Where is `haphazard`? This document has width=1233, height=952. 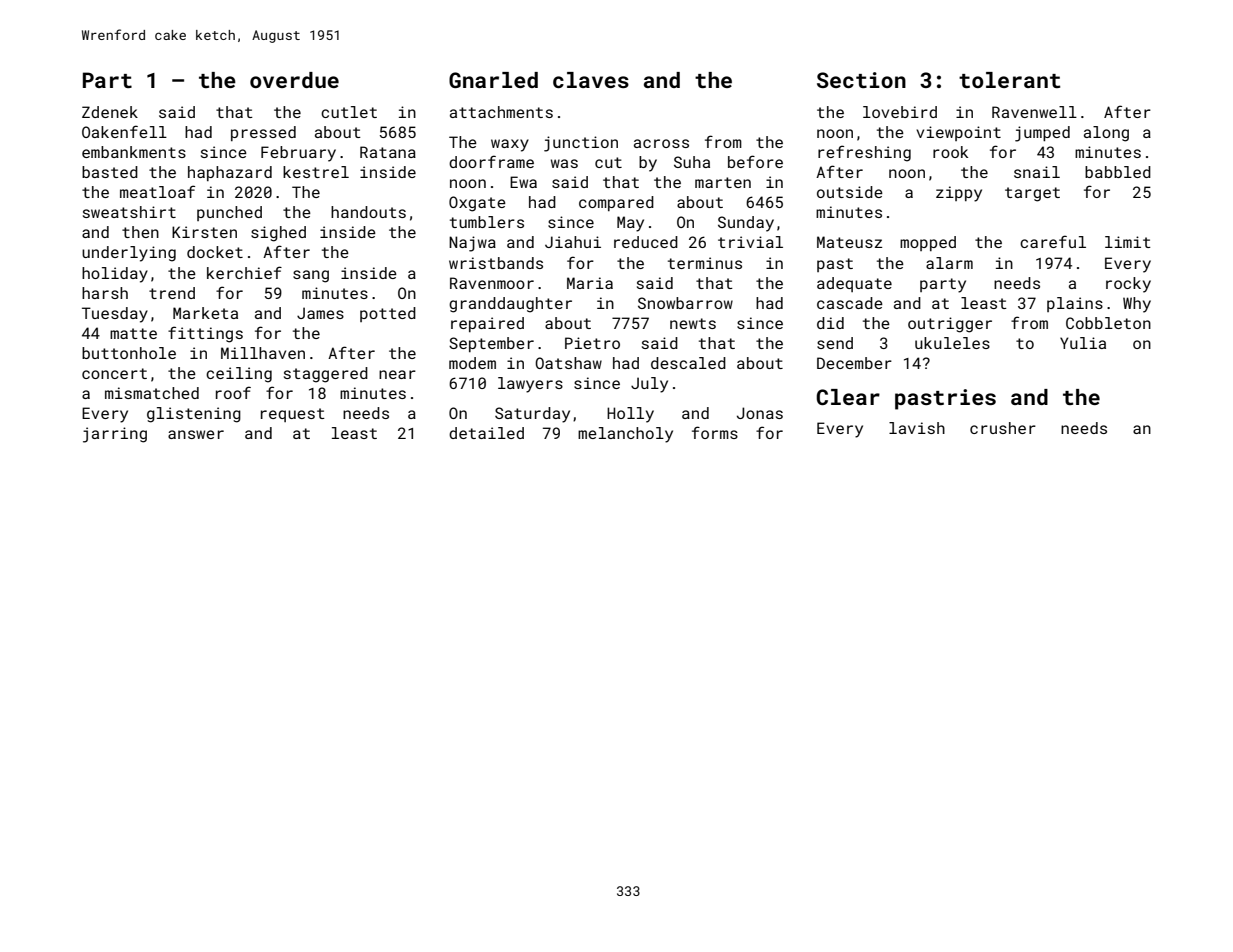 haphazard is located at coordinates (230, 173).
